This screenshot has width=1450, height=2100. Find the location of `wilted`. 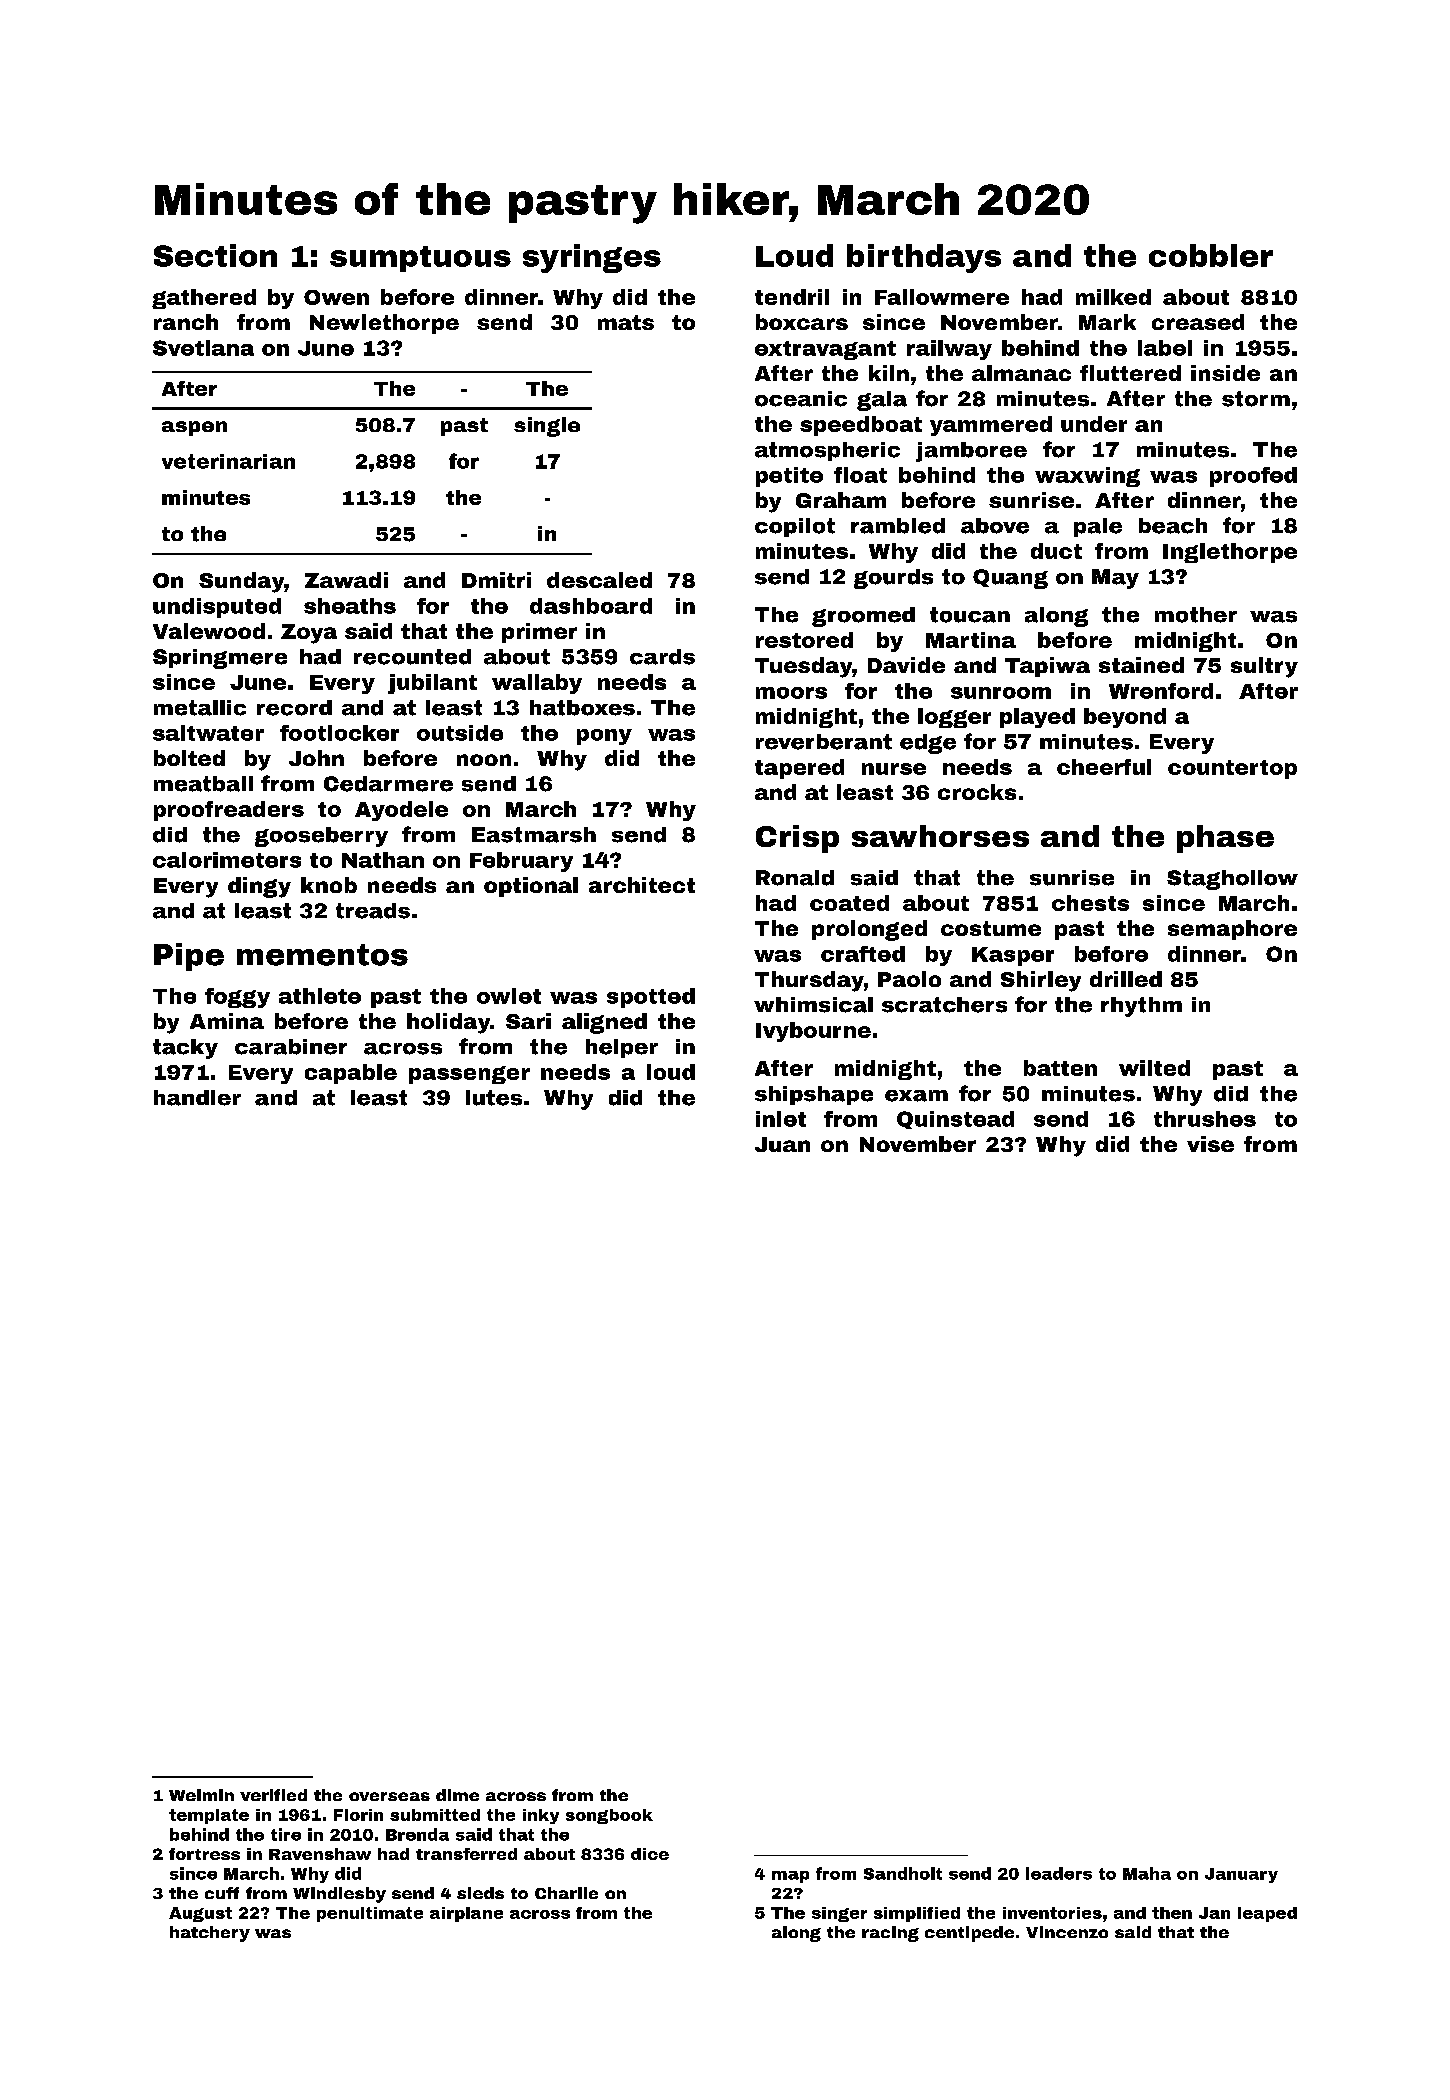

wilted is located at coordinates (1154, 1068).
